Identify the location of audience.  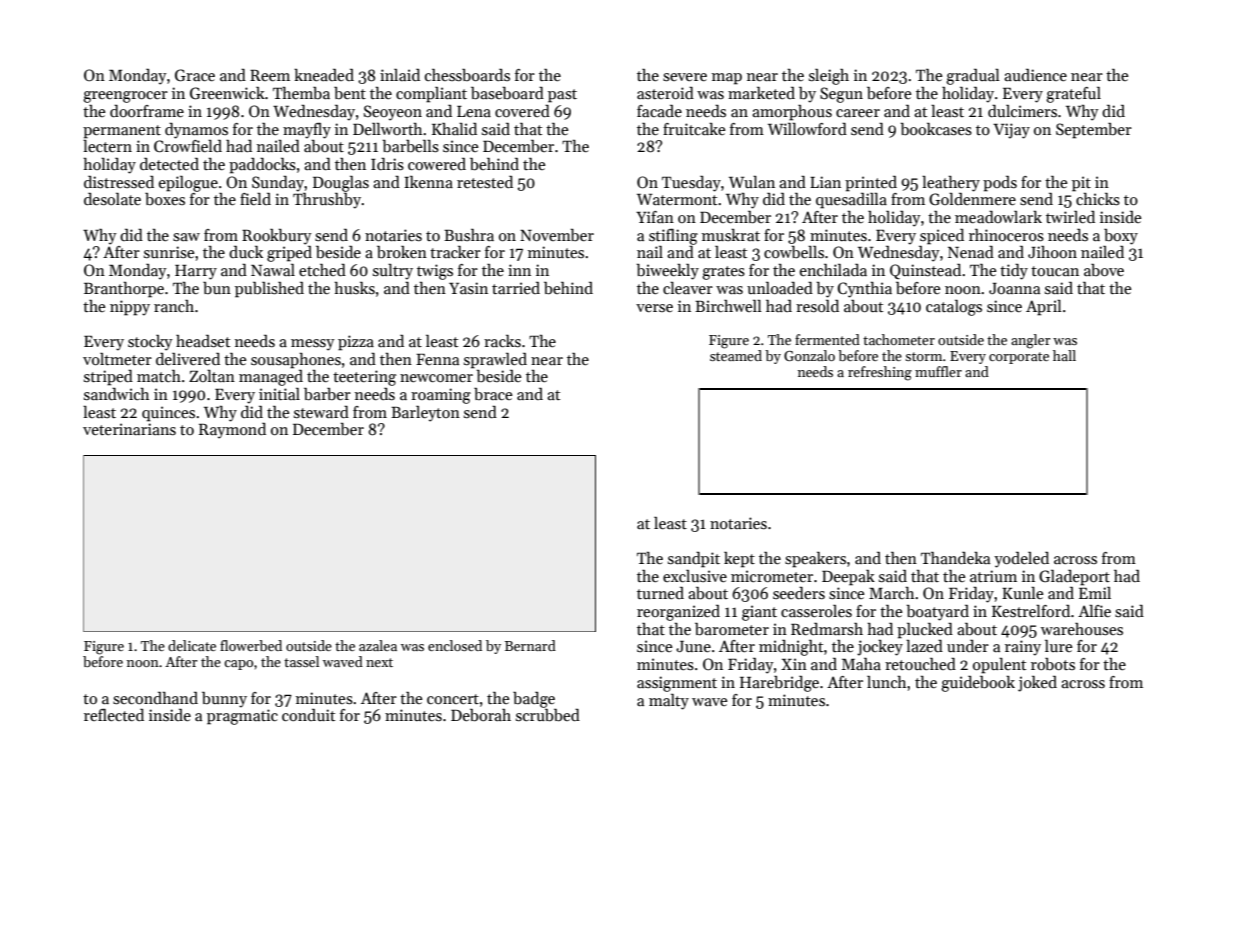
(1035, 75).
